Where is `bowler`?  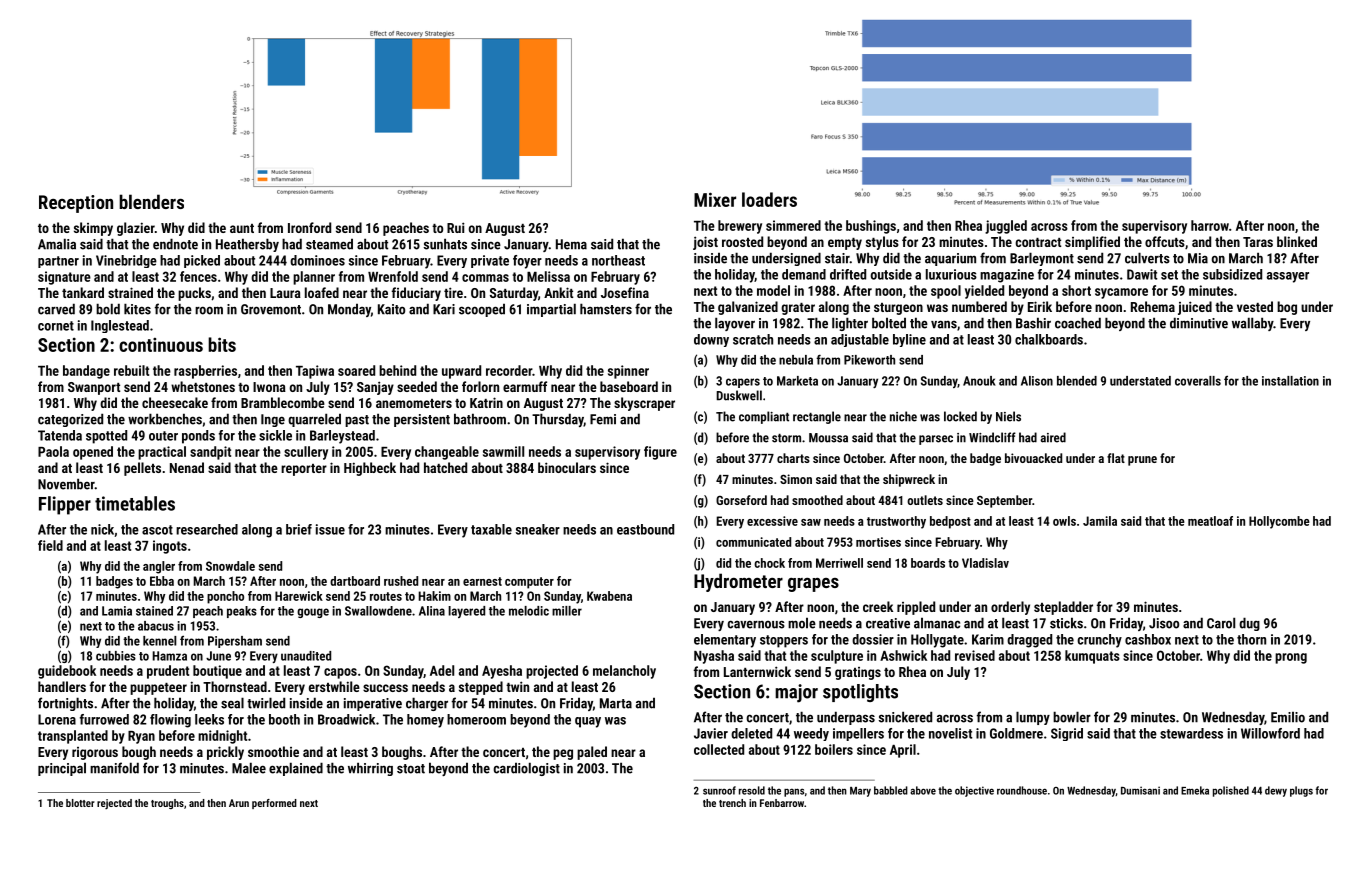 bowler is located at coordinates (1072, 717).
